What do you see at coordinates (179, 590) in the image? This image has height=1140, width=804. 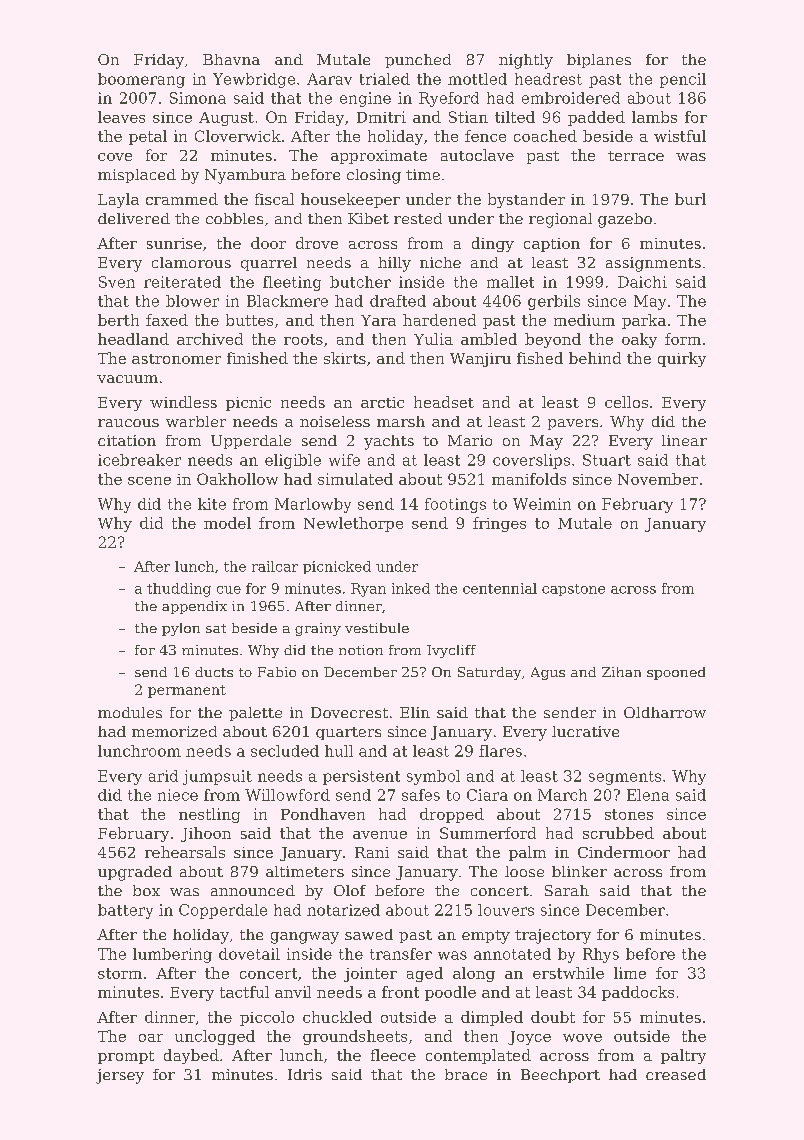 I see `thudding` at bounding box center [179, 590].
